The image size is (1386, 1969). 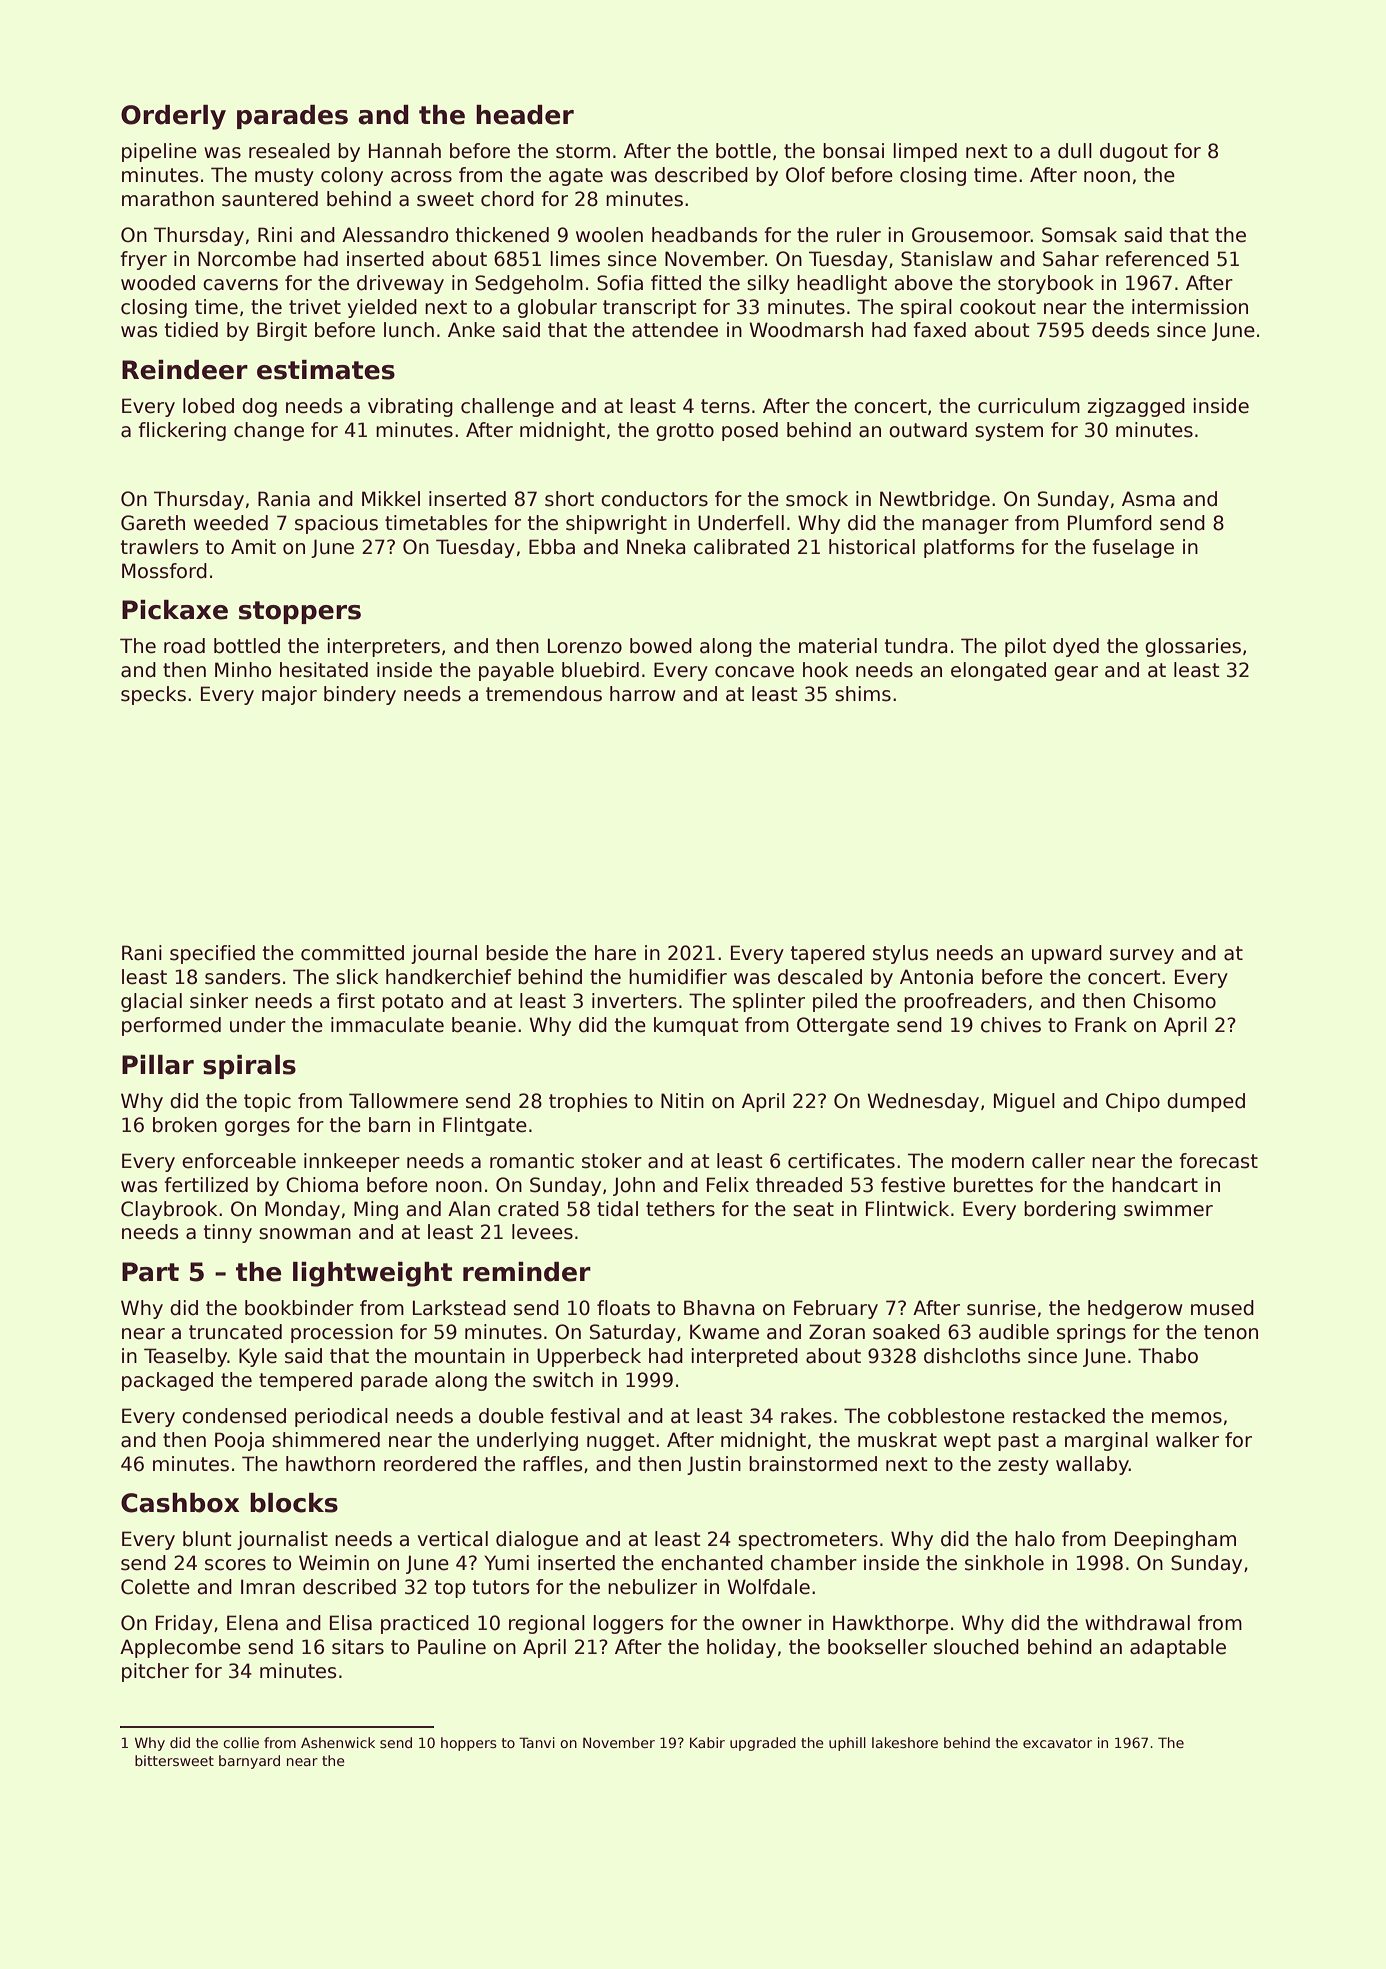 What do you see at coordinates (705, 235) in the document?
I see `headbands` at bounding box center [705, 235].
